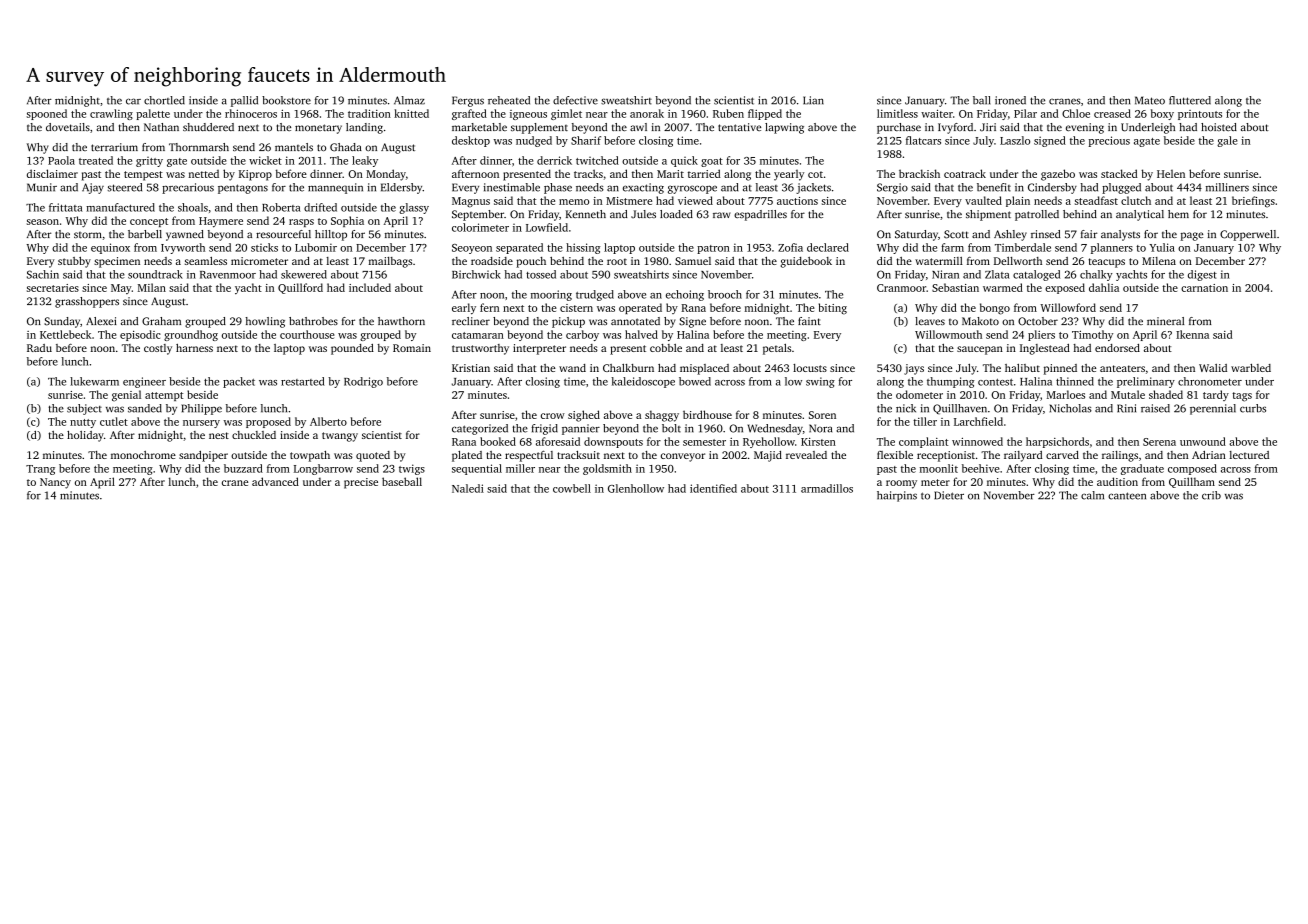 Image resolution: width=1308 pixels, height=924 pixels. Describe the element at coordinates (1146, 382) in the screenshot. I see `preliminary` at that location.
